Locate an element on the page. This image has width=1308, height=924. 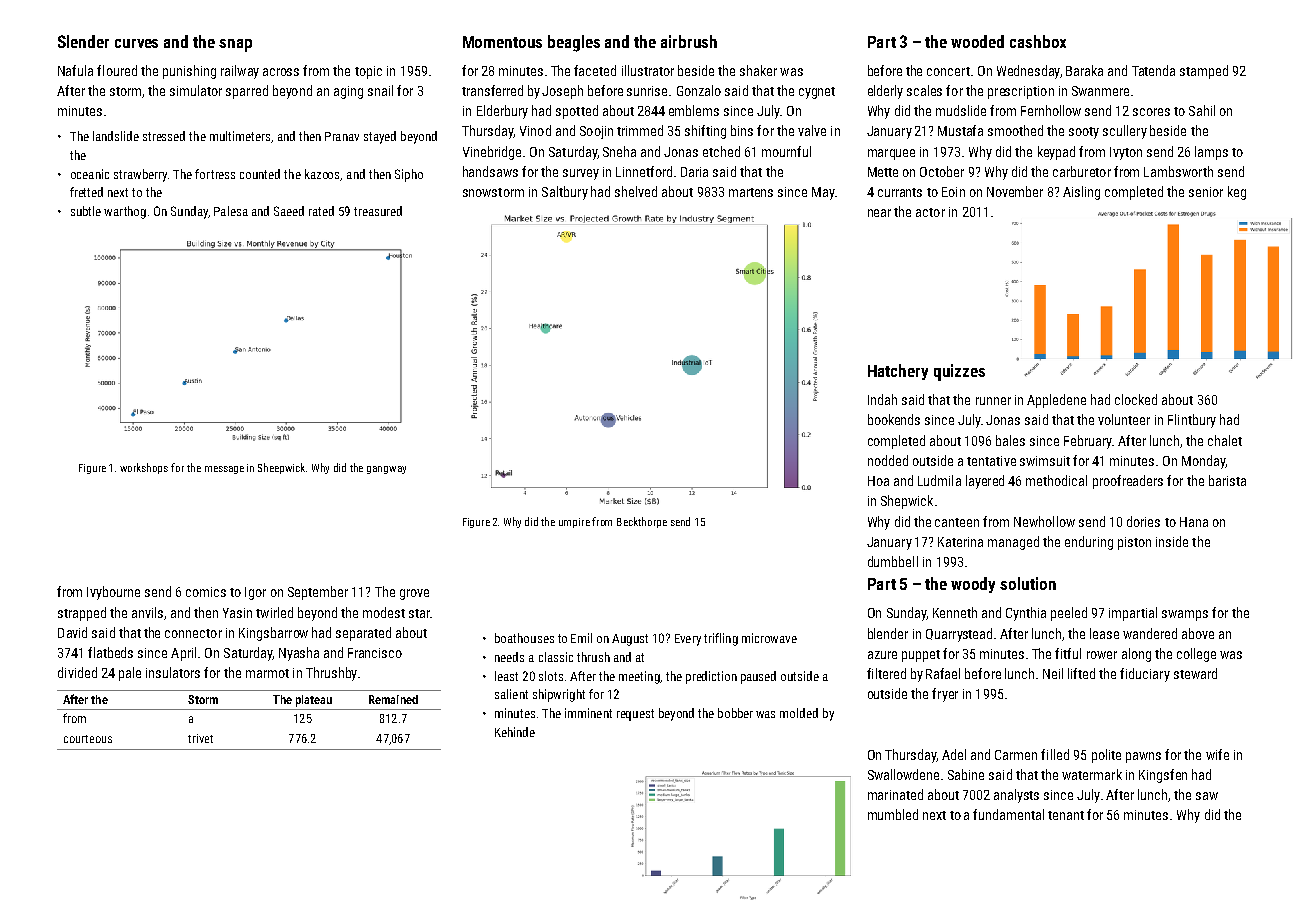
Aisling is located at coordinates (1081, 193).
